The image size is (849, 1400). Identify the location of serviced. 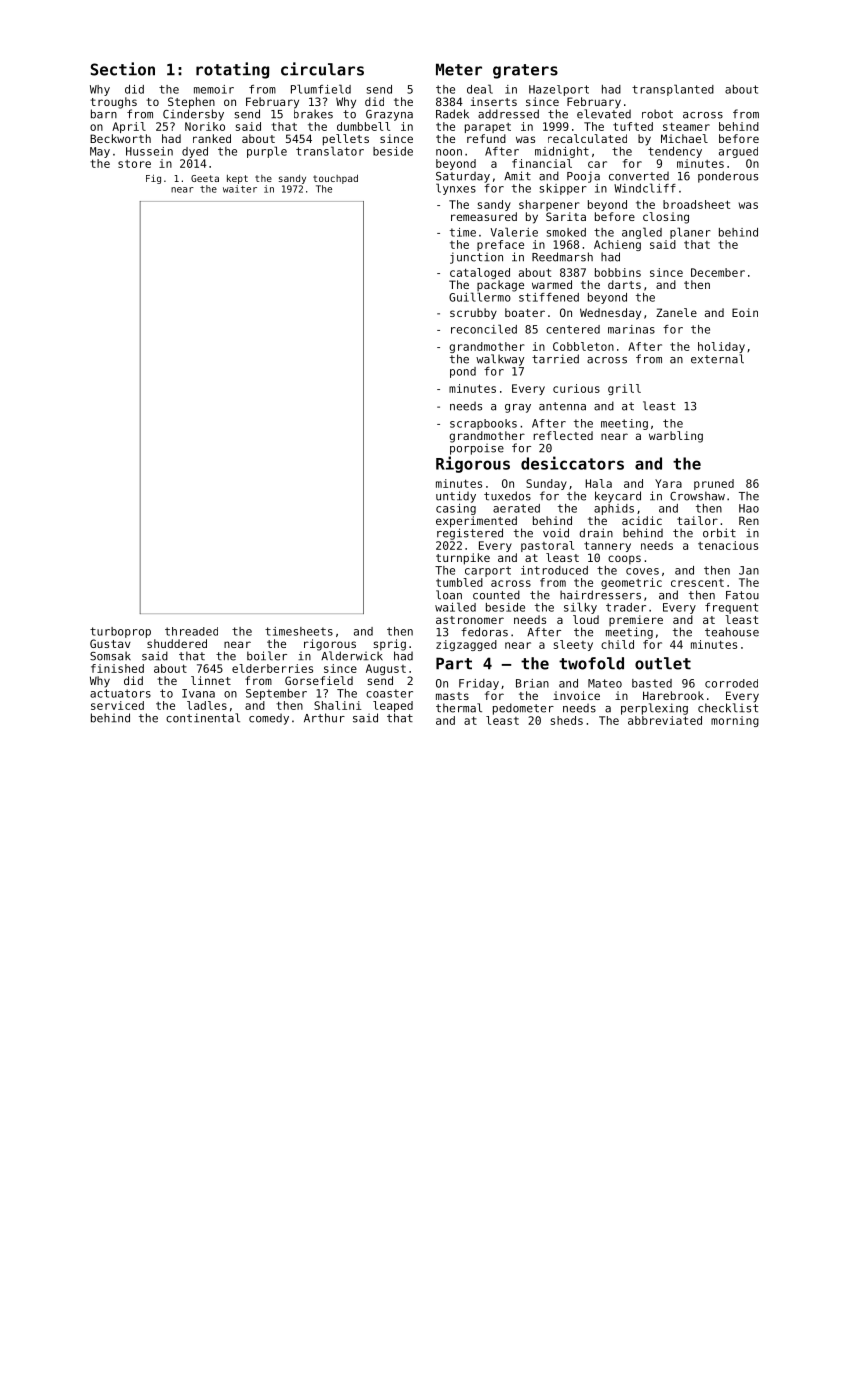
(117, 705).
